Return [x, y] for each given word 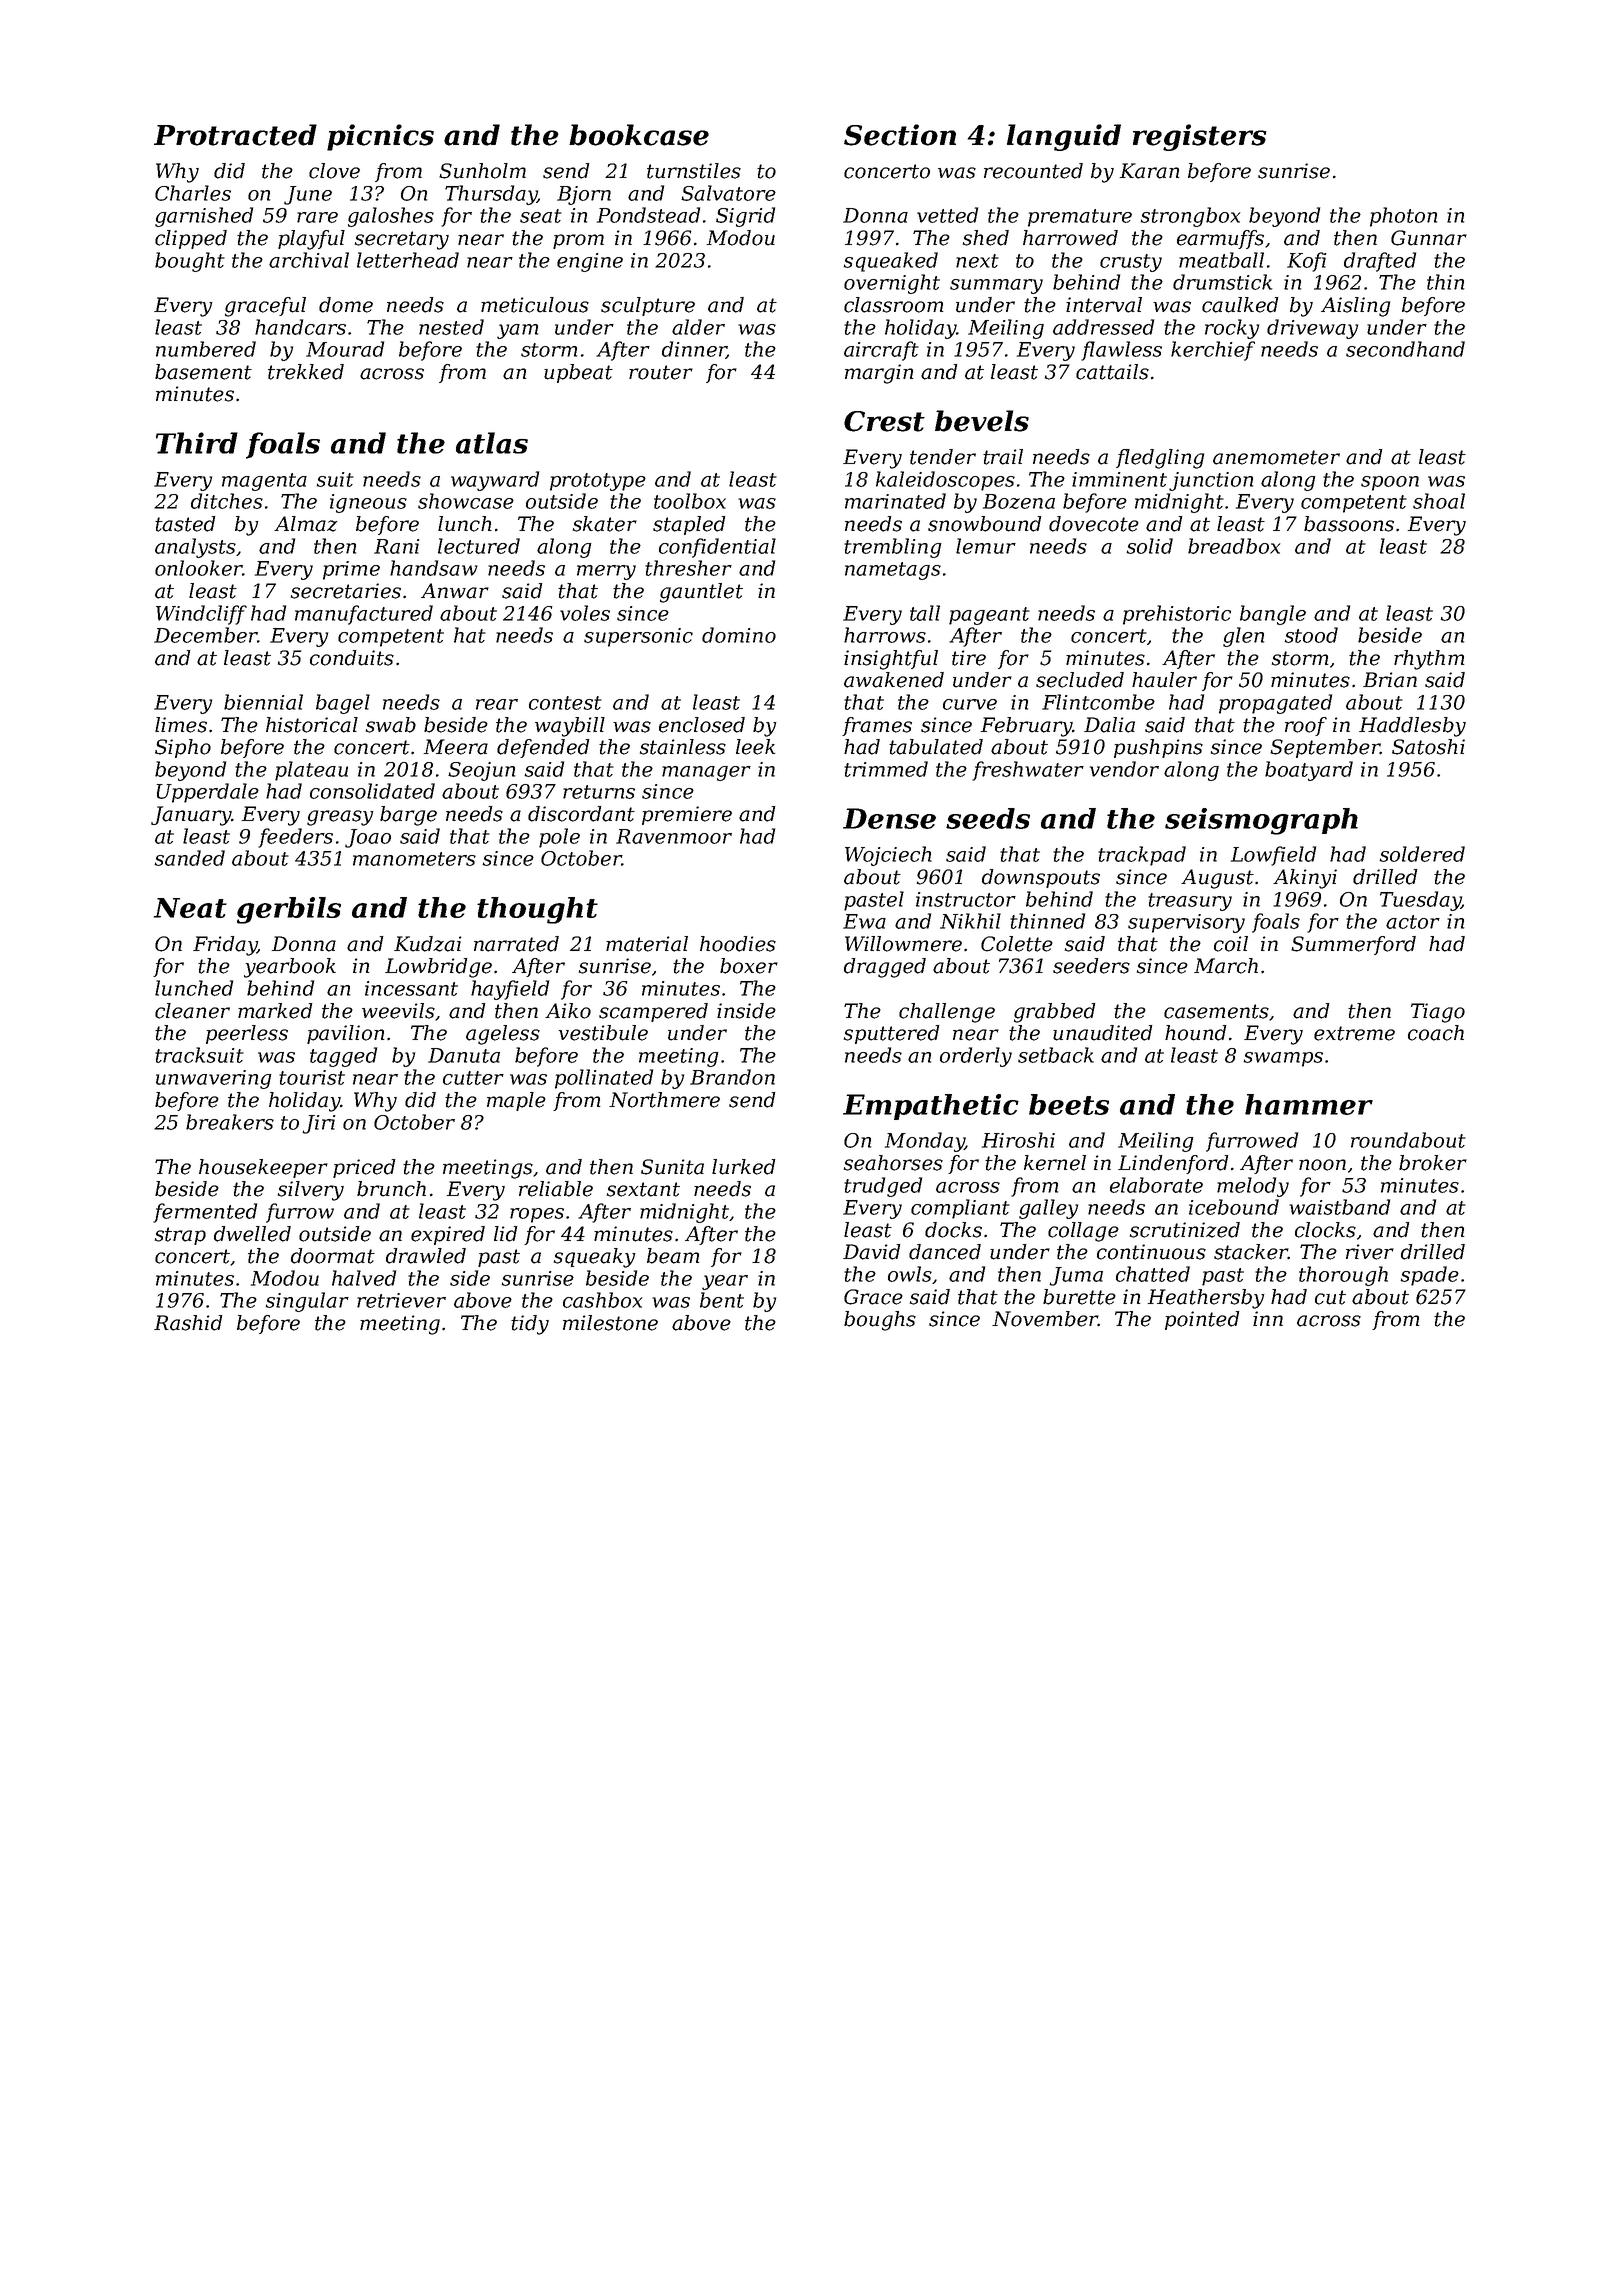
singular [307, 1302]
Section [900, 135]
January [191, 816]
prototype [598, 482]
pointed [1202, 1320]
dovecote [1094, 524]
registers [1200, 137]
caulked [1240, 305]
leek [756, 747]
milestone [610, 1323]
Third [197, 443]
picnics [380, 137]
